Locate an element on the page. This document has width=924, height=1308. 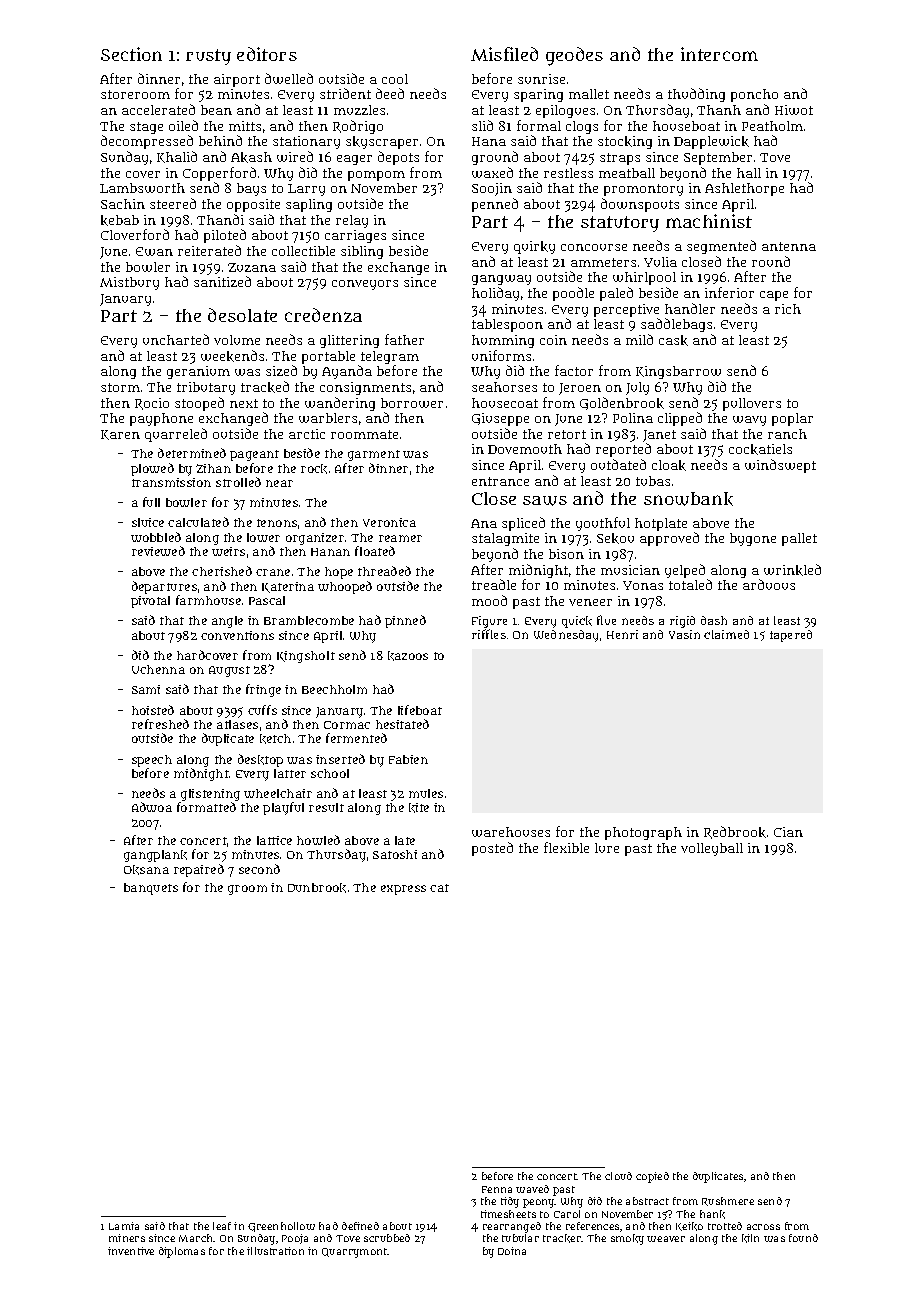
lure is located at coordinates (607, 848).
